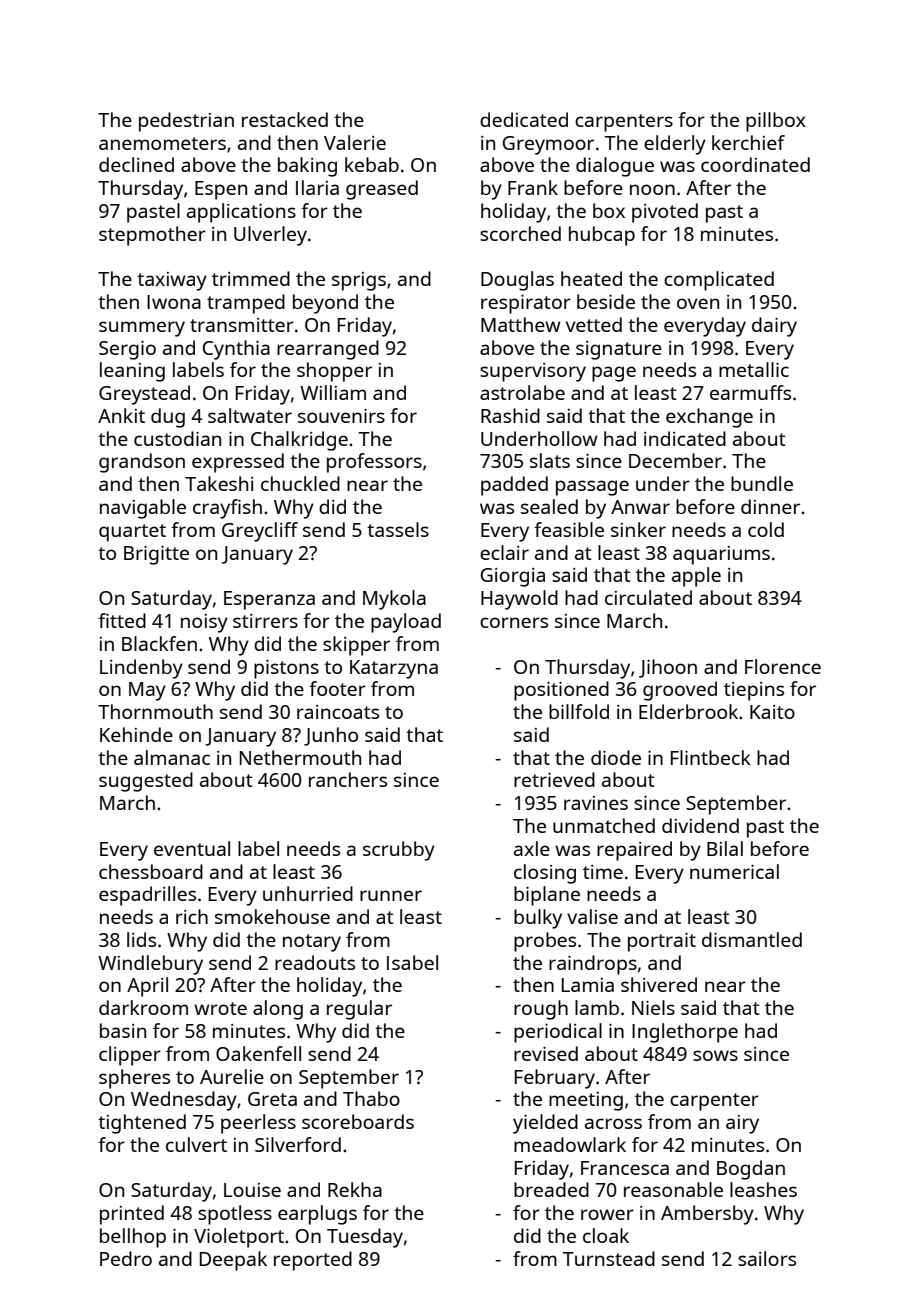 The width and height of the page is (924, 1314). What do you see at coordinates (748, 142) in the page?
I see `kerchief` at bounding box center [748, 142].
